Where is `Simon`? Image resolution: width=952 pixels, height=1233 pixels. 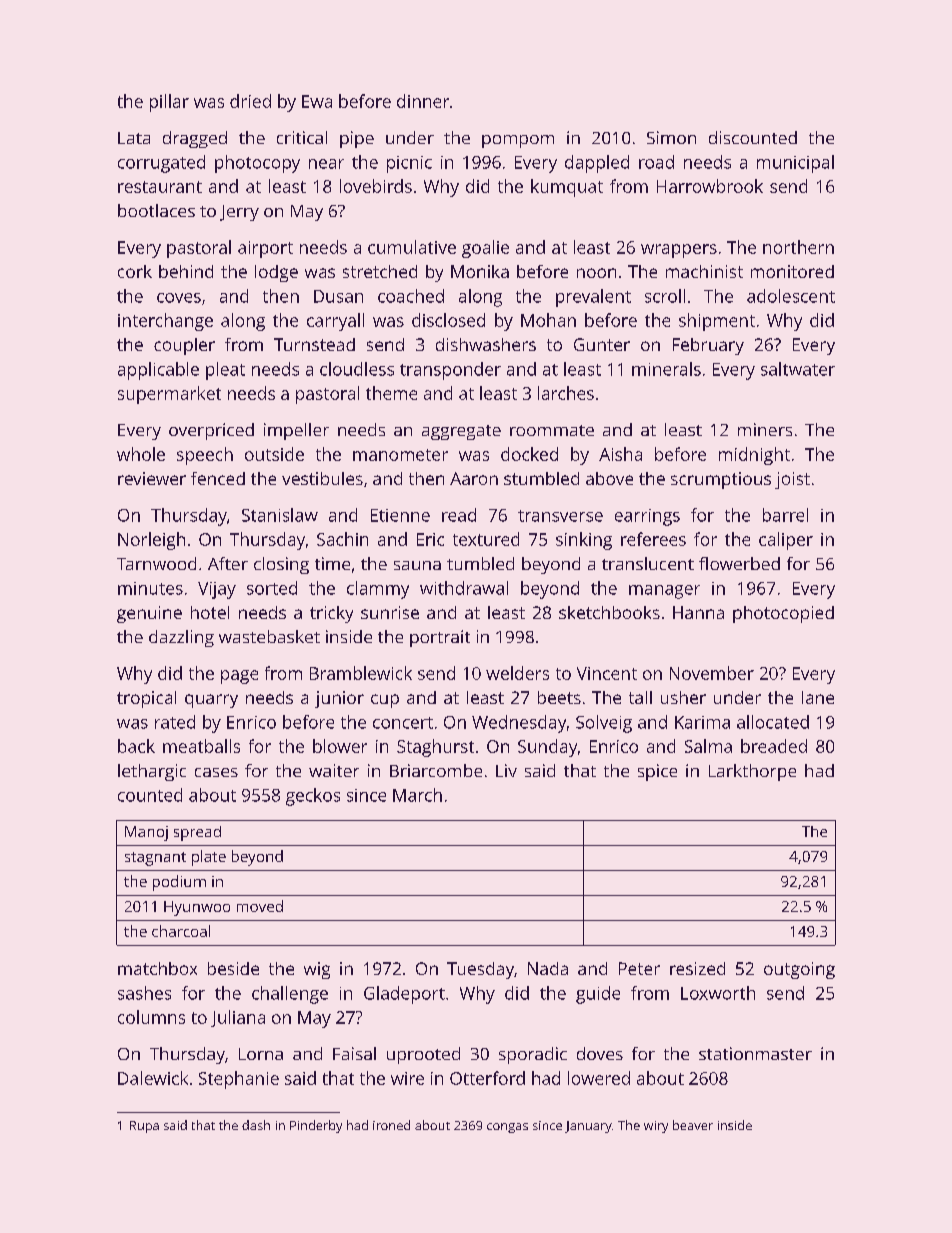
Simon is located at coordinates (671, 137).
